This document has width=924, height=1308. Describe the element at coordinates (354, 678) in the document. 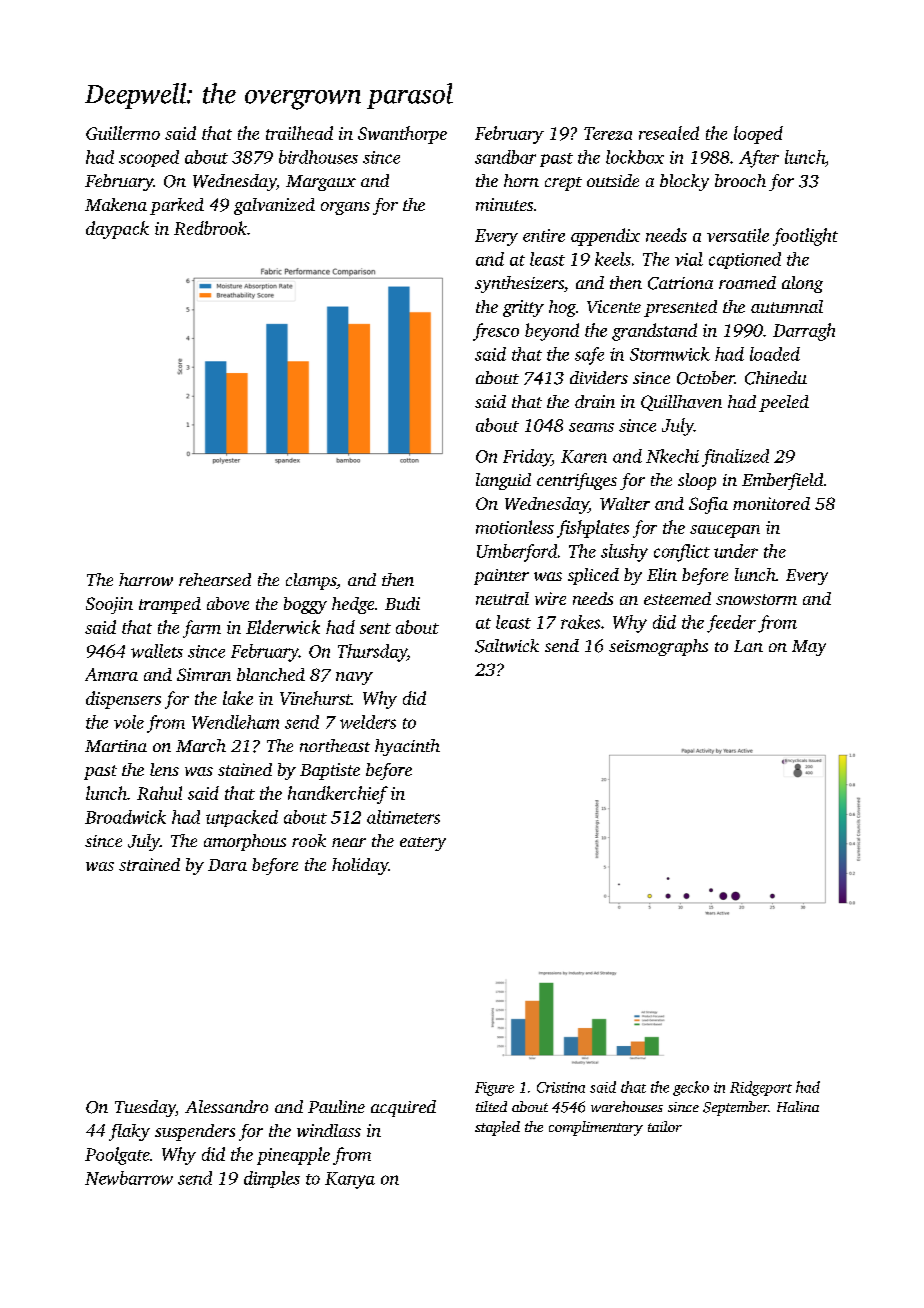

I see `navy` at that location.
